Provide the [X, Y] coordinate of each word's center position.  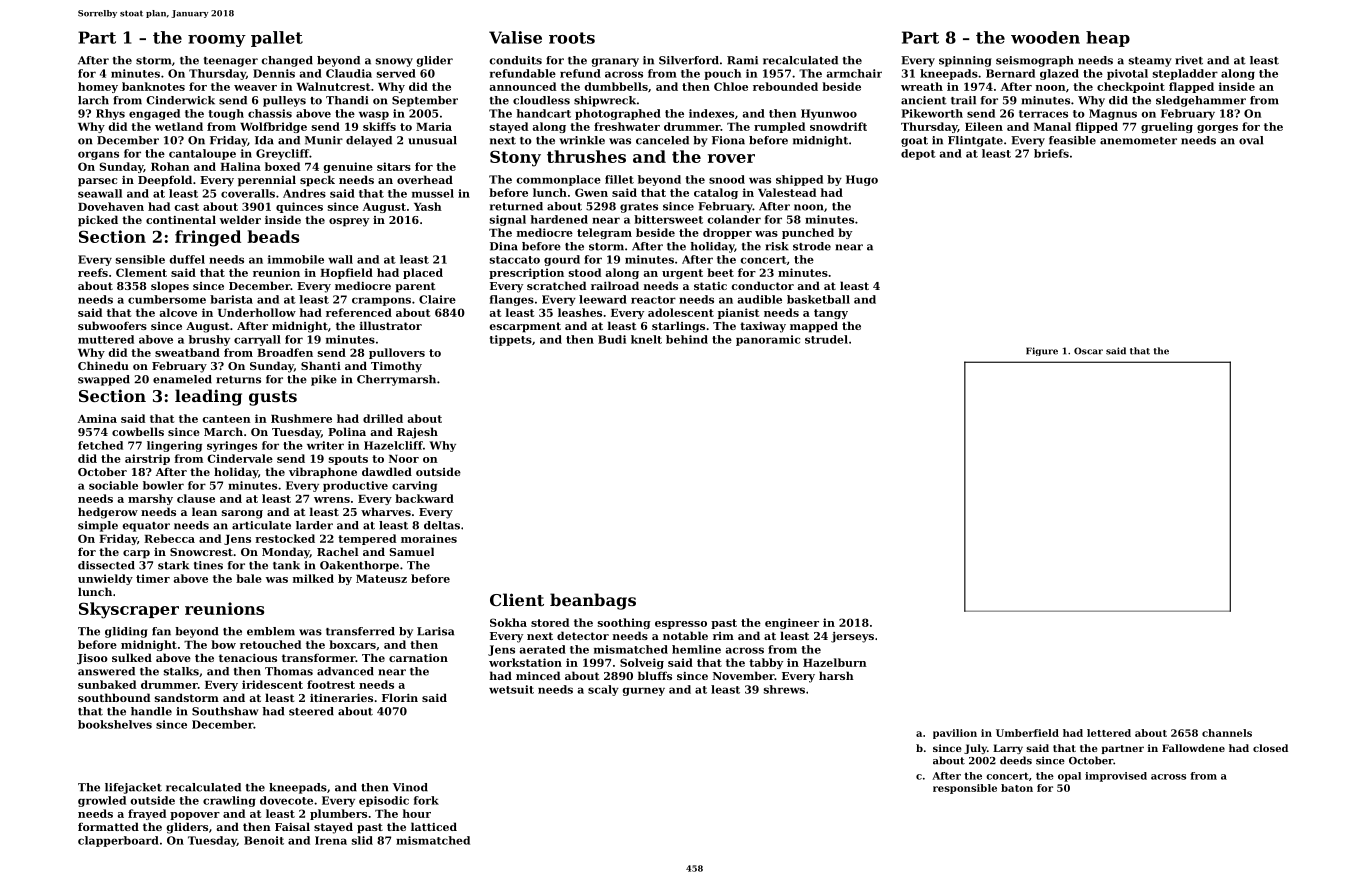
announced [523, 86]
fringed [208, 238]
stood [585, 272]
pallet [277, 39]
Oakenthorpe [359, 566]
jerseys [852, 637]
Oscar [1088, 351]
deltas [442, 525]
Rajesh [417, 433]
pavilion [955, 734]
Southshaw [225, 711]
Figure [1042, 351]
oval [1251, 140]
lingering [174, 446]
